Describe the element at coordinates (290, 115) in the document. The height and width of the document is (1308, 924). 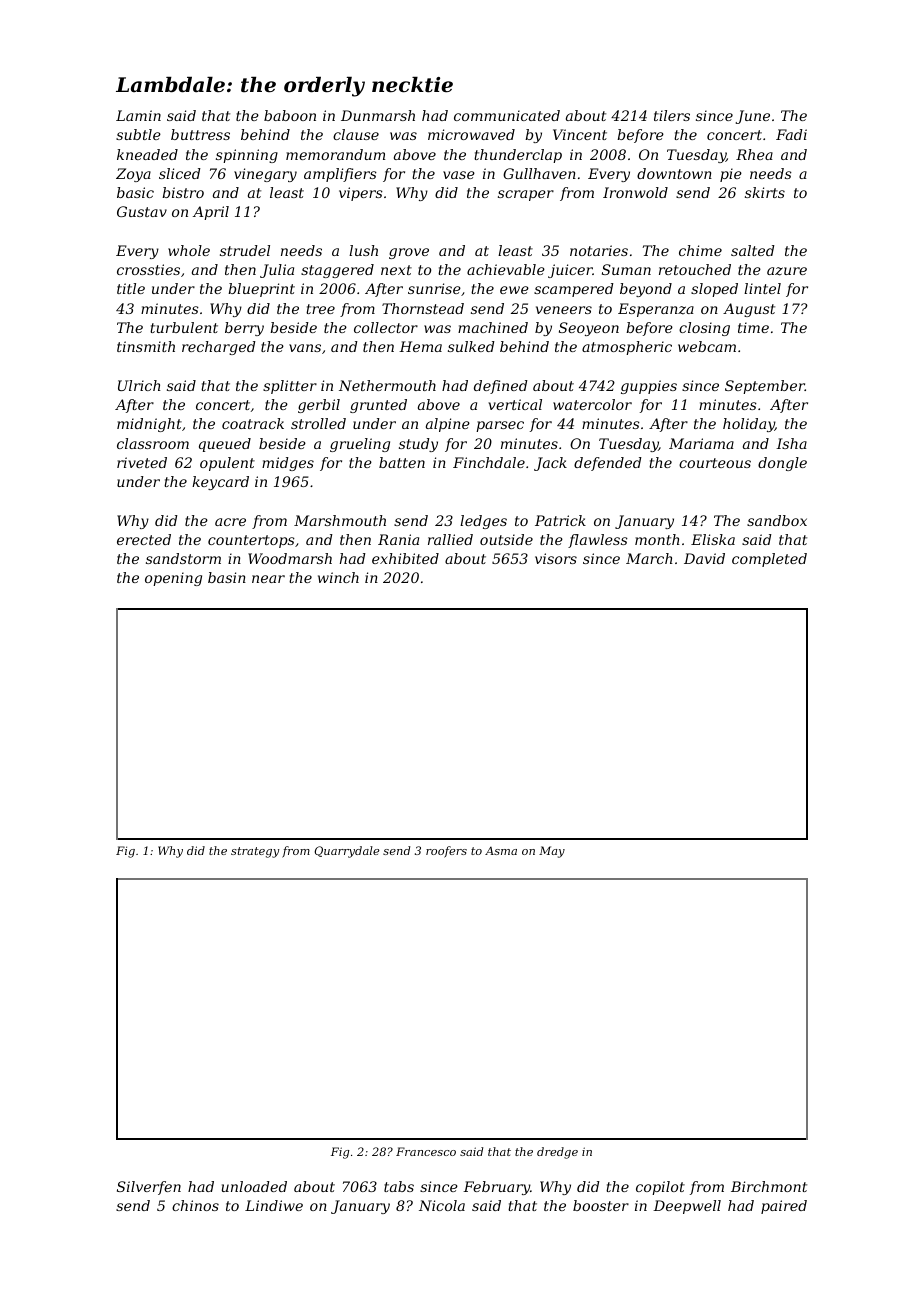
I see `baboon` at that location.
